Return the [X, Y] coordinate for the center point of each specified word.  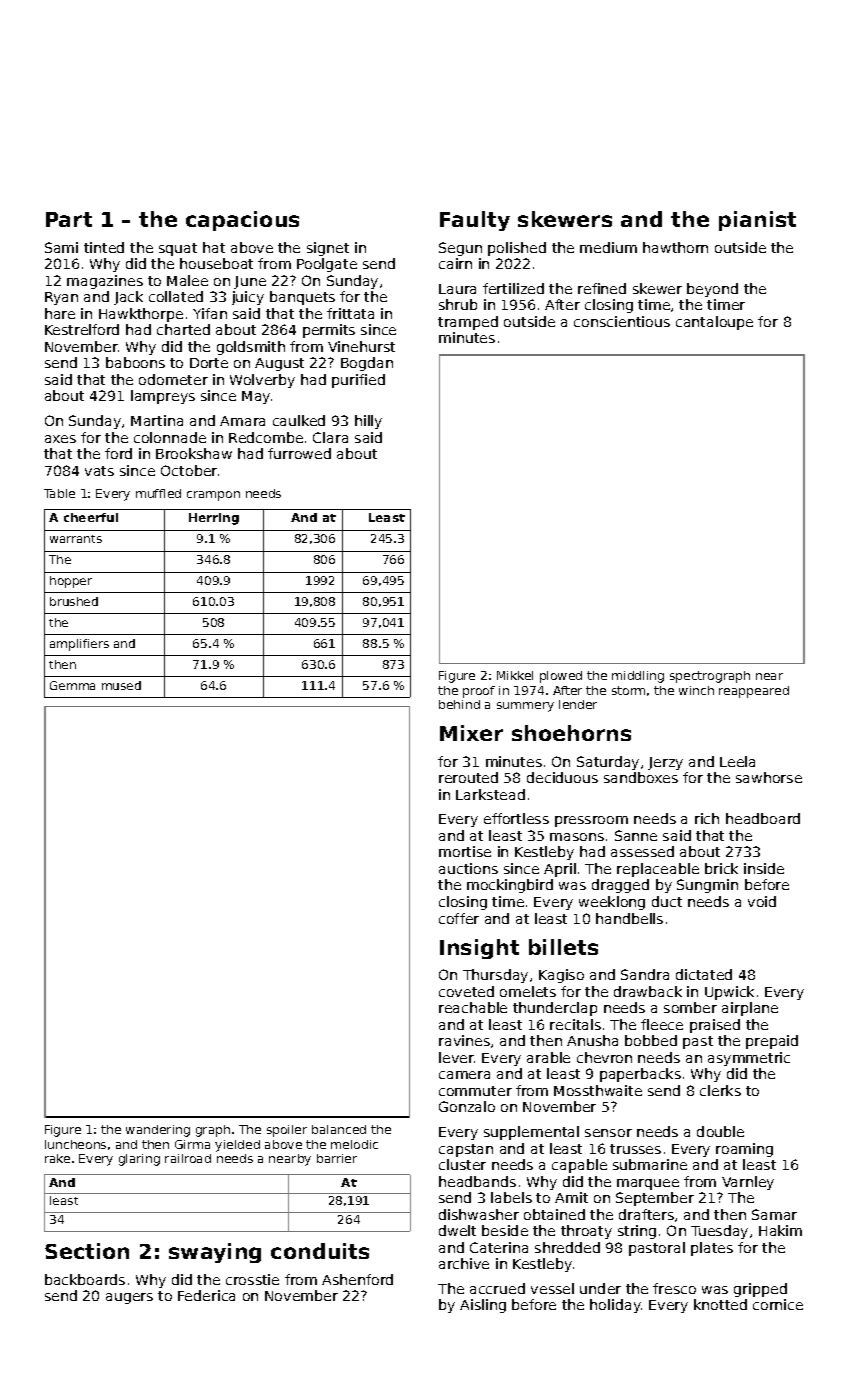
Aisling [483, 1306]
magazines [105, 282]
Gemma [72, 685]
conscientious [622, 321]
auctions [468, 868]
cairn [455, 263]
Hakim [780, 1230]
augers [129, 1298]
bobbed [651, 1040]
